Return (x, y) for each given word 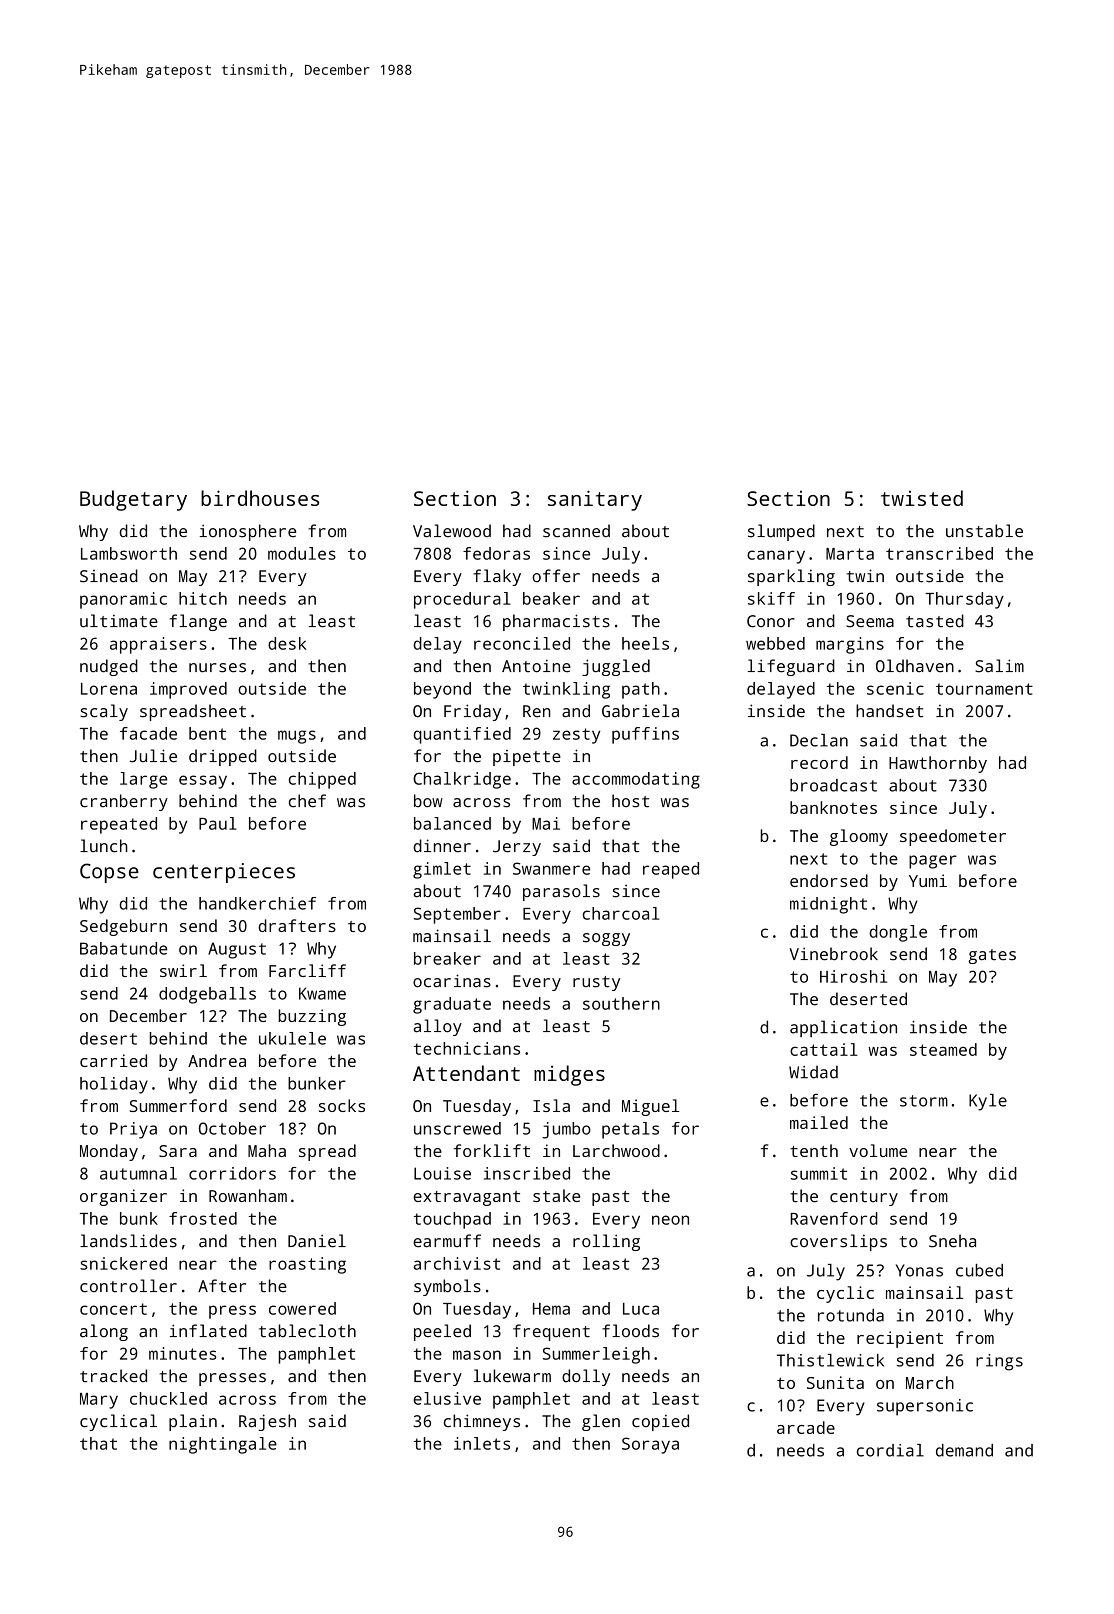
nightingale (223, 1445)
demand (964, 1450)
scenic (895, 688)
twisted (922, 498)
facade (148, 733)
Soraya (650, 1445)
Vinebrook (833, 954)
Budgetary (133, 500)
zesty (576, 736)
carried (113, 1060)
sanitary (595, 500)
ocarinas (452, 981)
